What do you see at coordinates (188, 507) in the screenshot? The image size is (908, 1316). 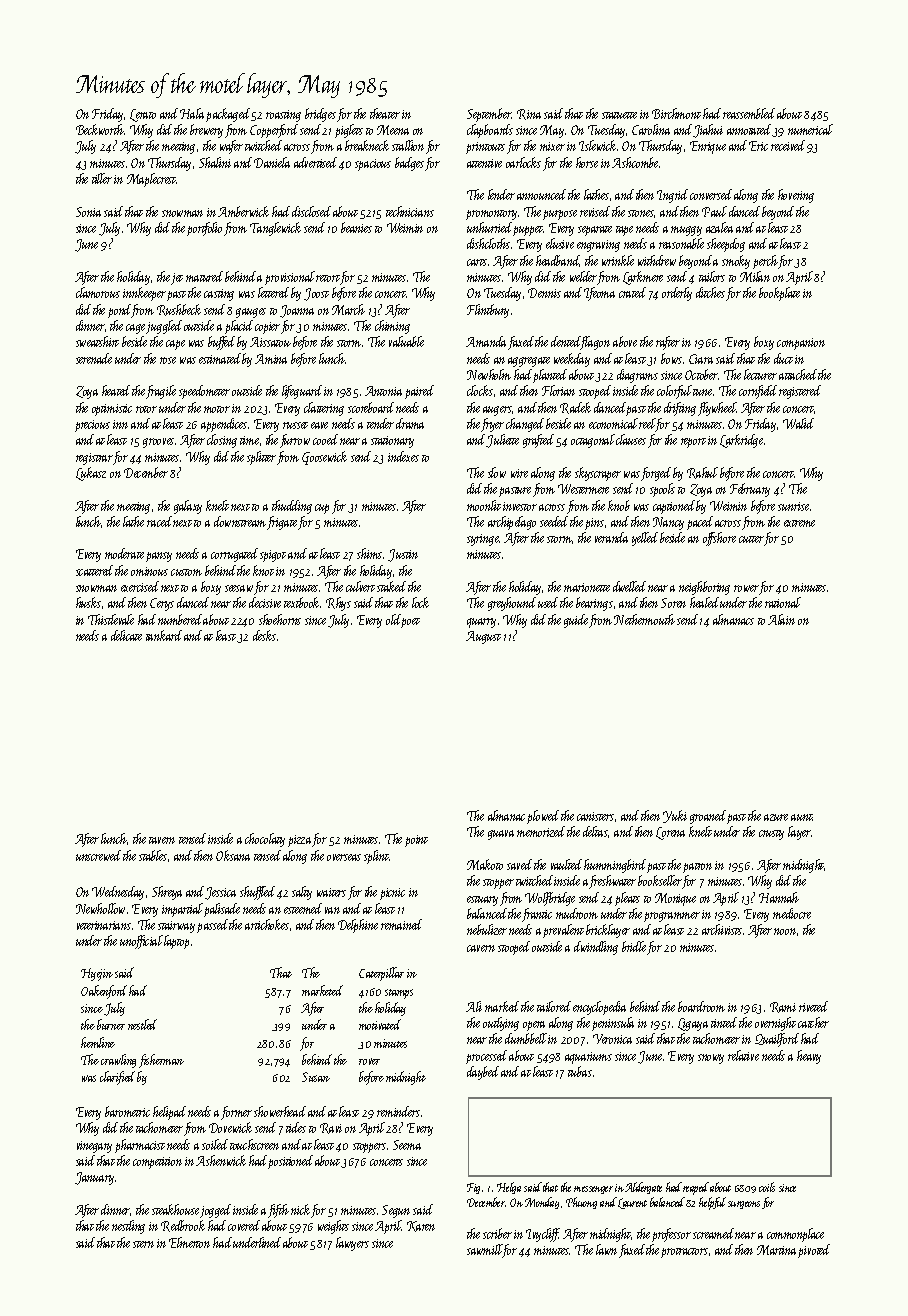 I see `galaxy` at bounding box center [188, 507].
